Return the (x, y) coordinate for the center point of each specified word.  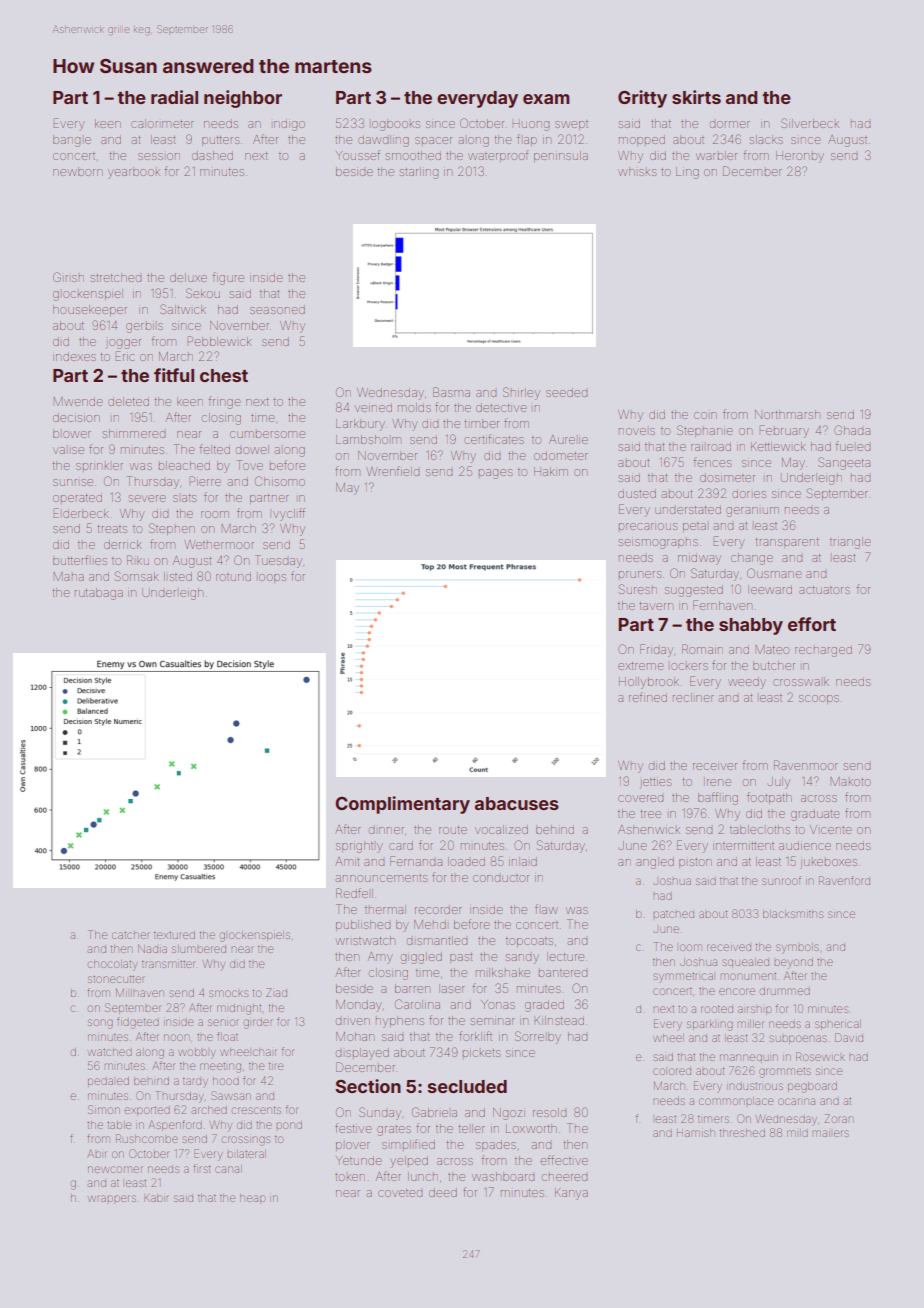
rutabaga (99, 594)
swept (571, 125)
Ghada (852, 430)
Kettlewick (778, 446)
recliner (693, 697)
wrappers (112, 1198)
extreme (640, 666)
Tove (250, 465)
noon (176, 1037)
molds (414, 407)
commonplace (736, 1101)
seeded (566, 392)
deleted (128, 401)
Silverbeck (810, 123)
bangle (72, 141)
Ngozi (509, 1114)
